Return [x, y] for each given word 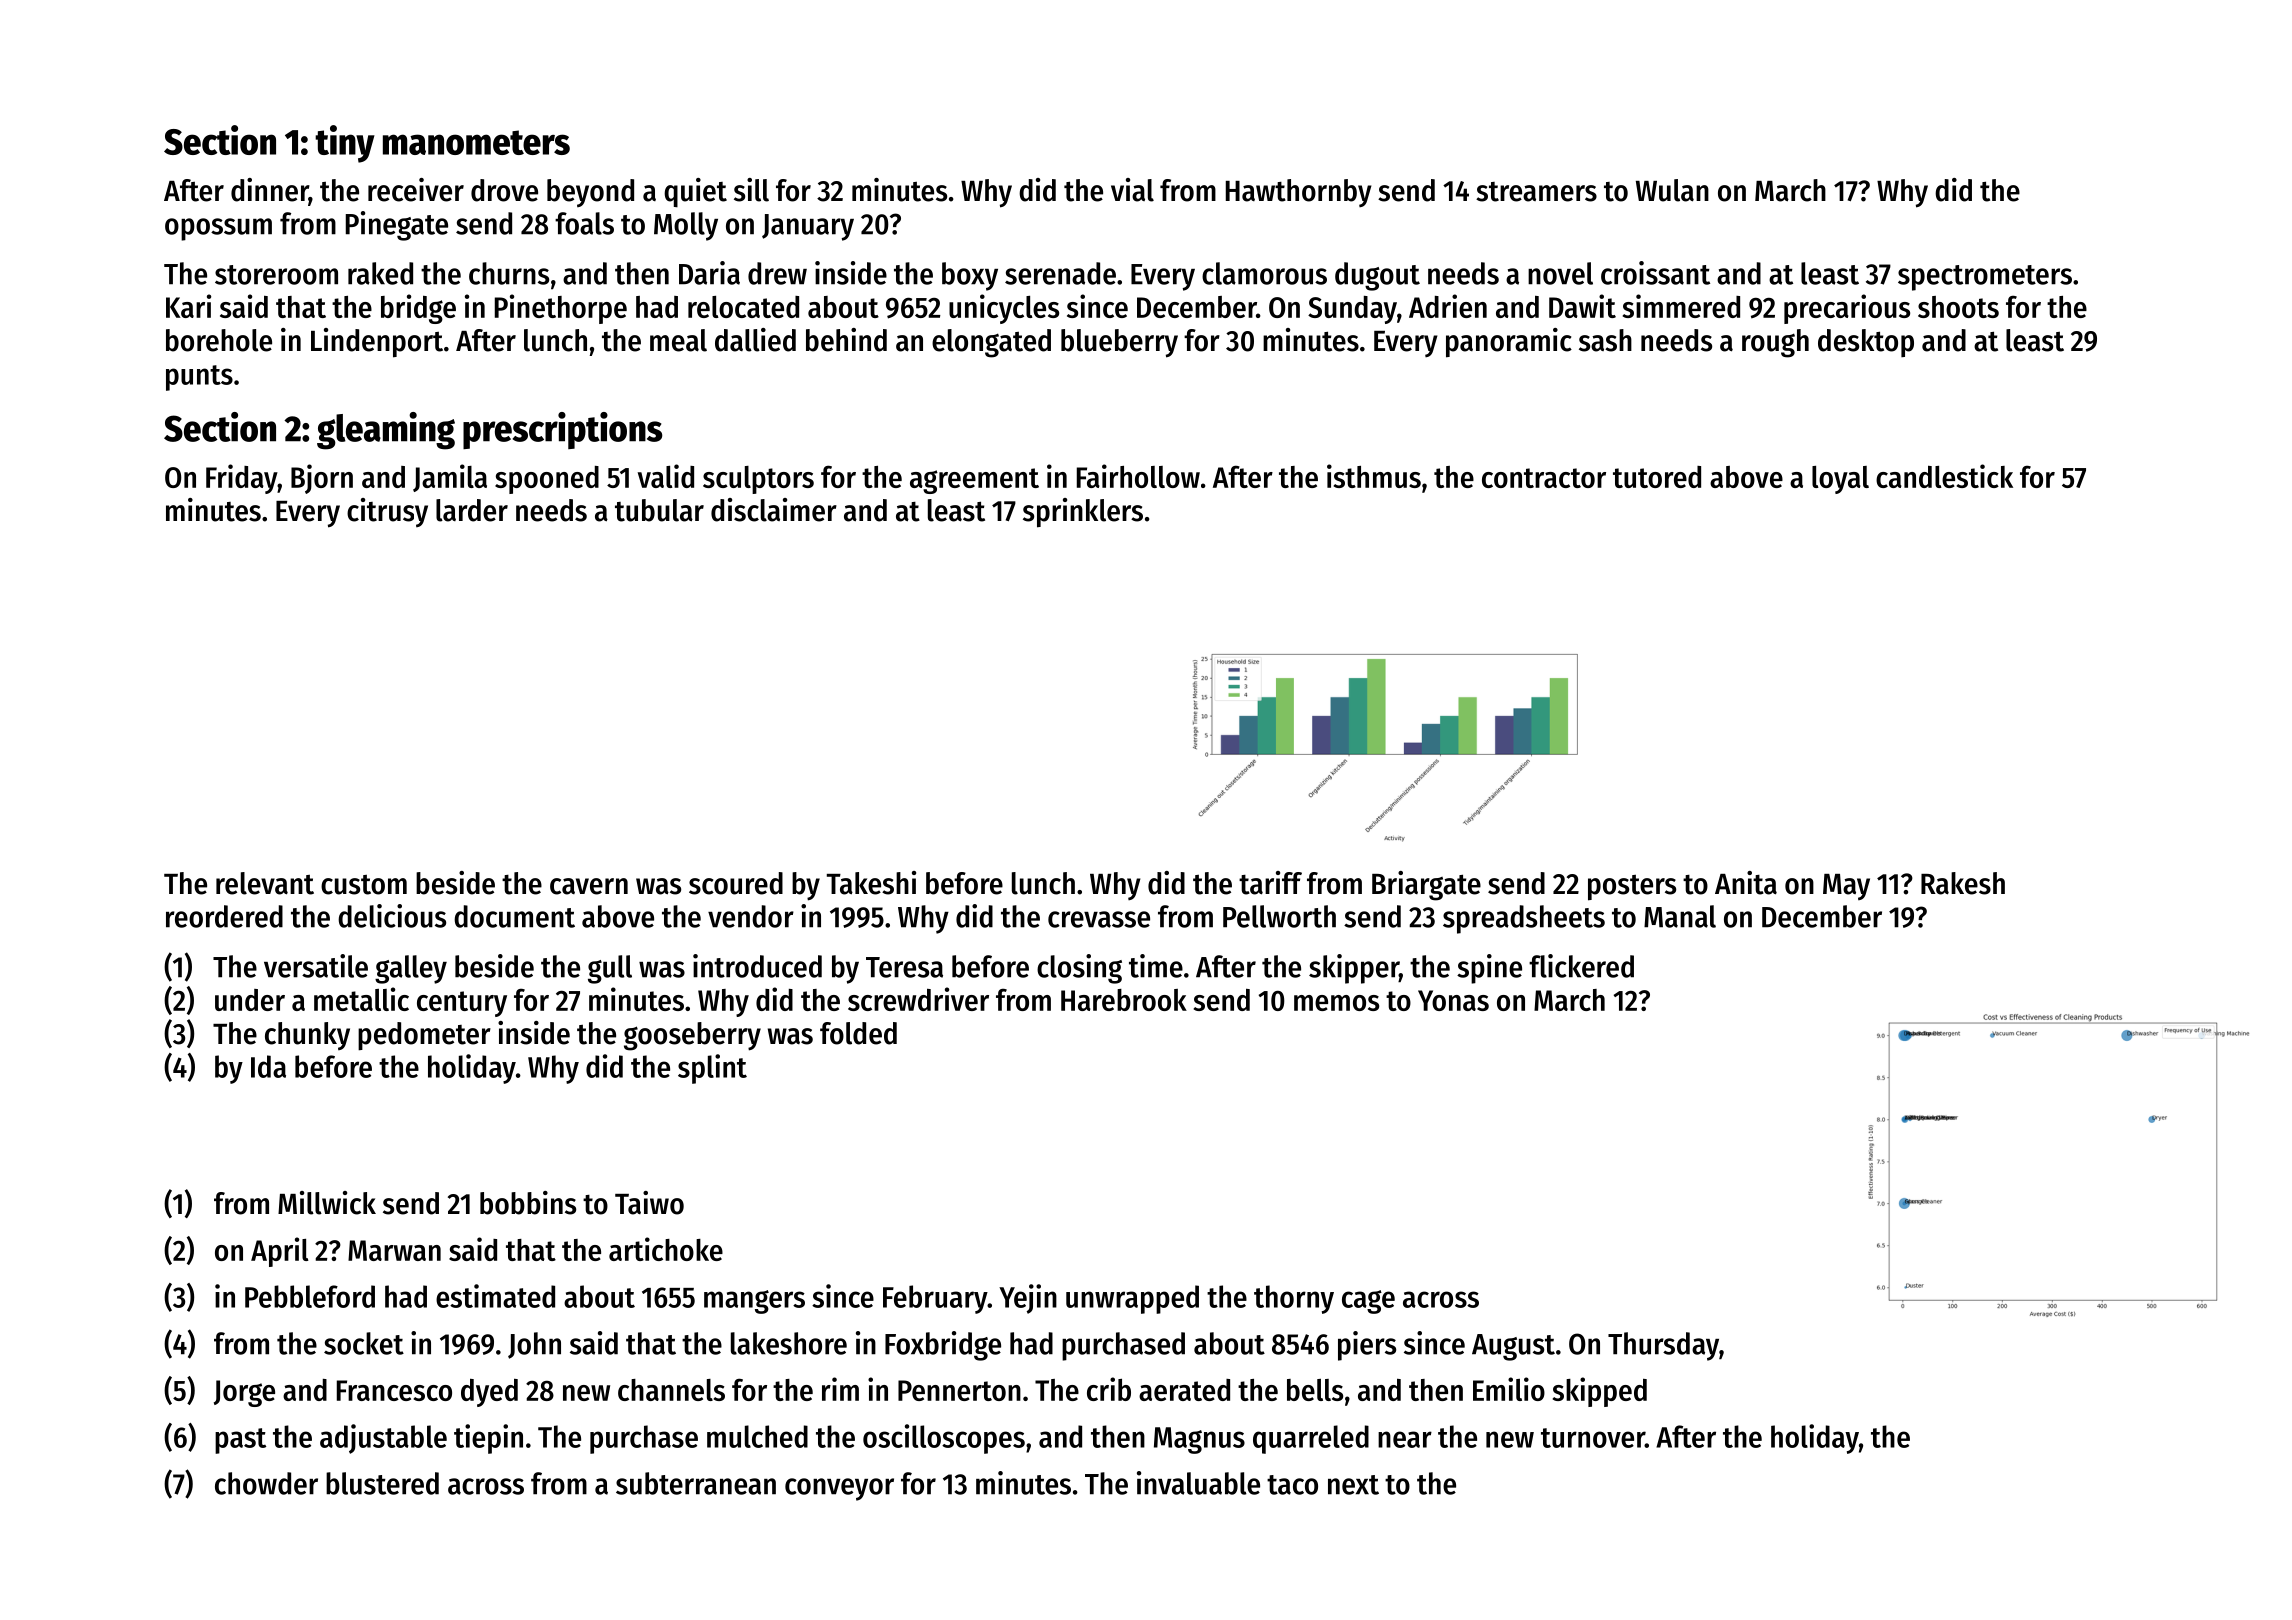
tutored [1657, 477]
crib [1109, 1389]
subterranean [696, 1483]
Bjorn [322, 479]
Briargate [1426, 886]
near [1405, 1439]
